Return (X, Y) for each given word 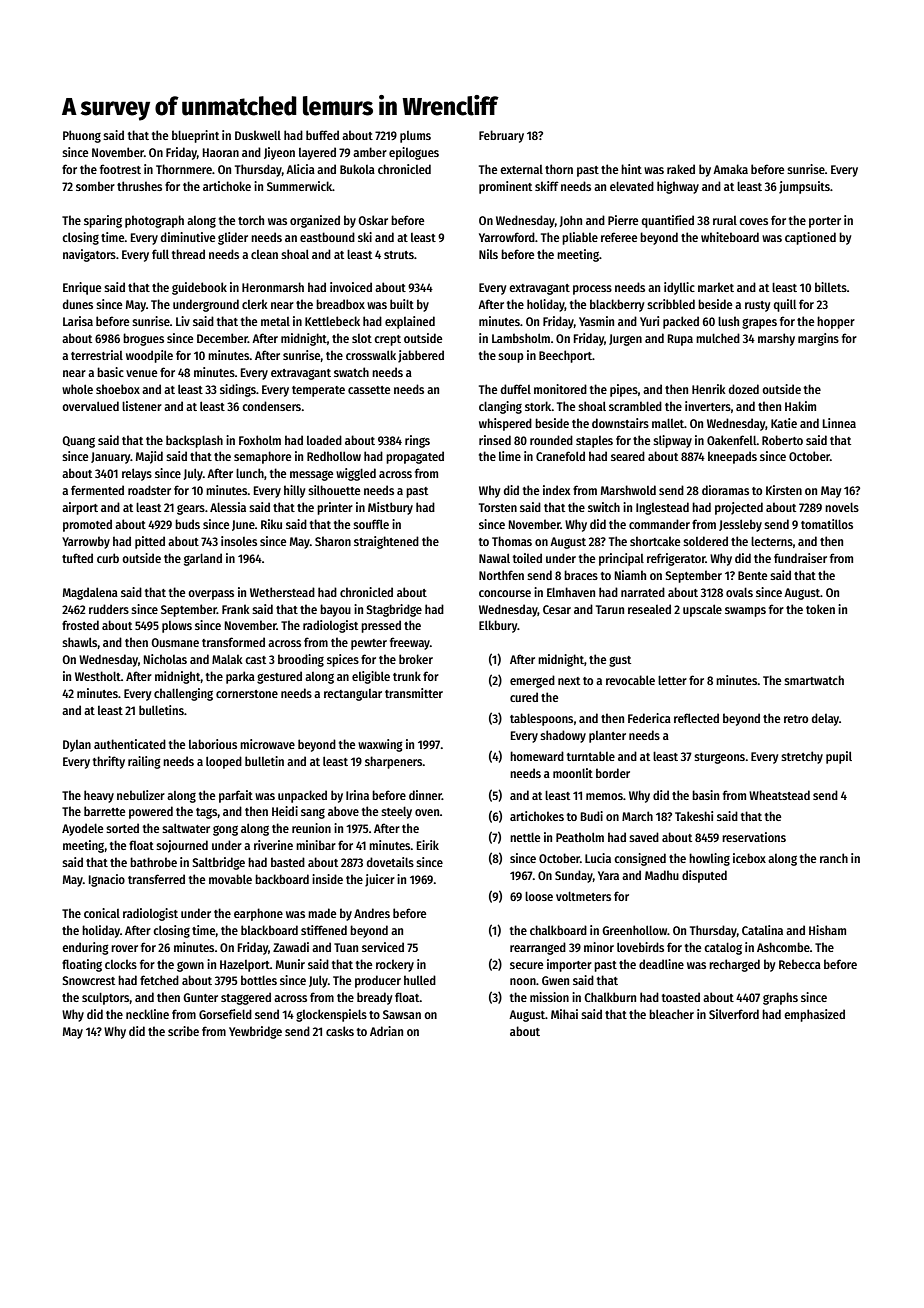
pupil (839, 757)
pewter (369, 644)
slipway (672, 441)
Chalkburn (610, 997)
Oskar (373, 220)
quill (785, 305)
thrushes (139, 186)
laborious (213, 744)
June (243, 525)
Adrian (386, 1031)
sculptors (106, 998)
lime (510, 456)
